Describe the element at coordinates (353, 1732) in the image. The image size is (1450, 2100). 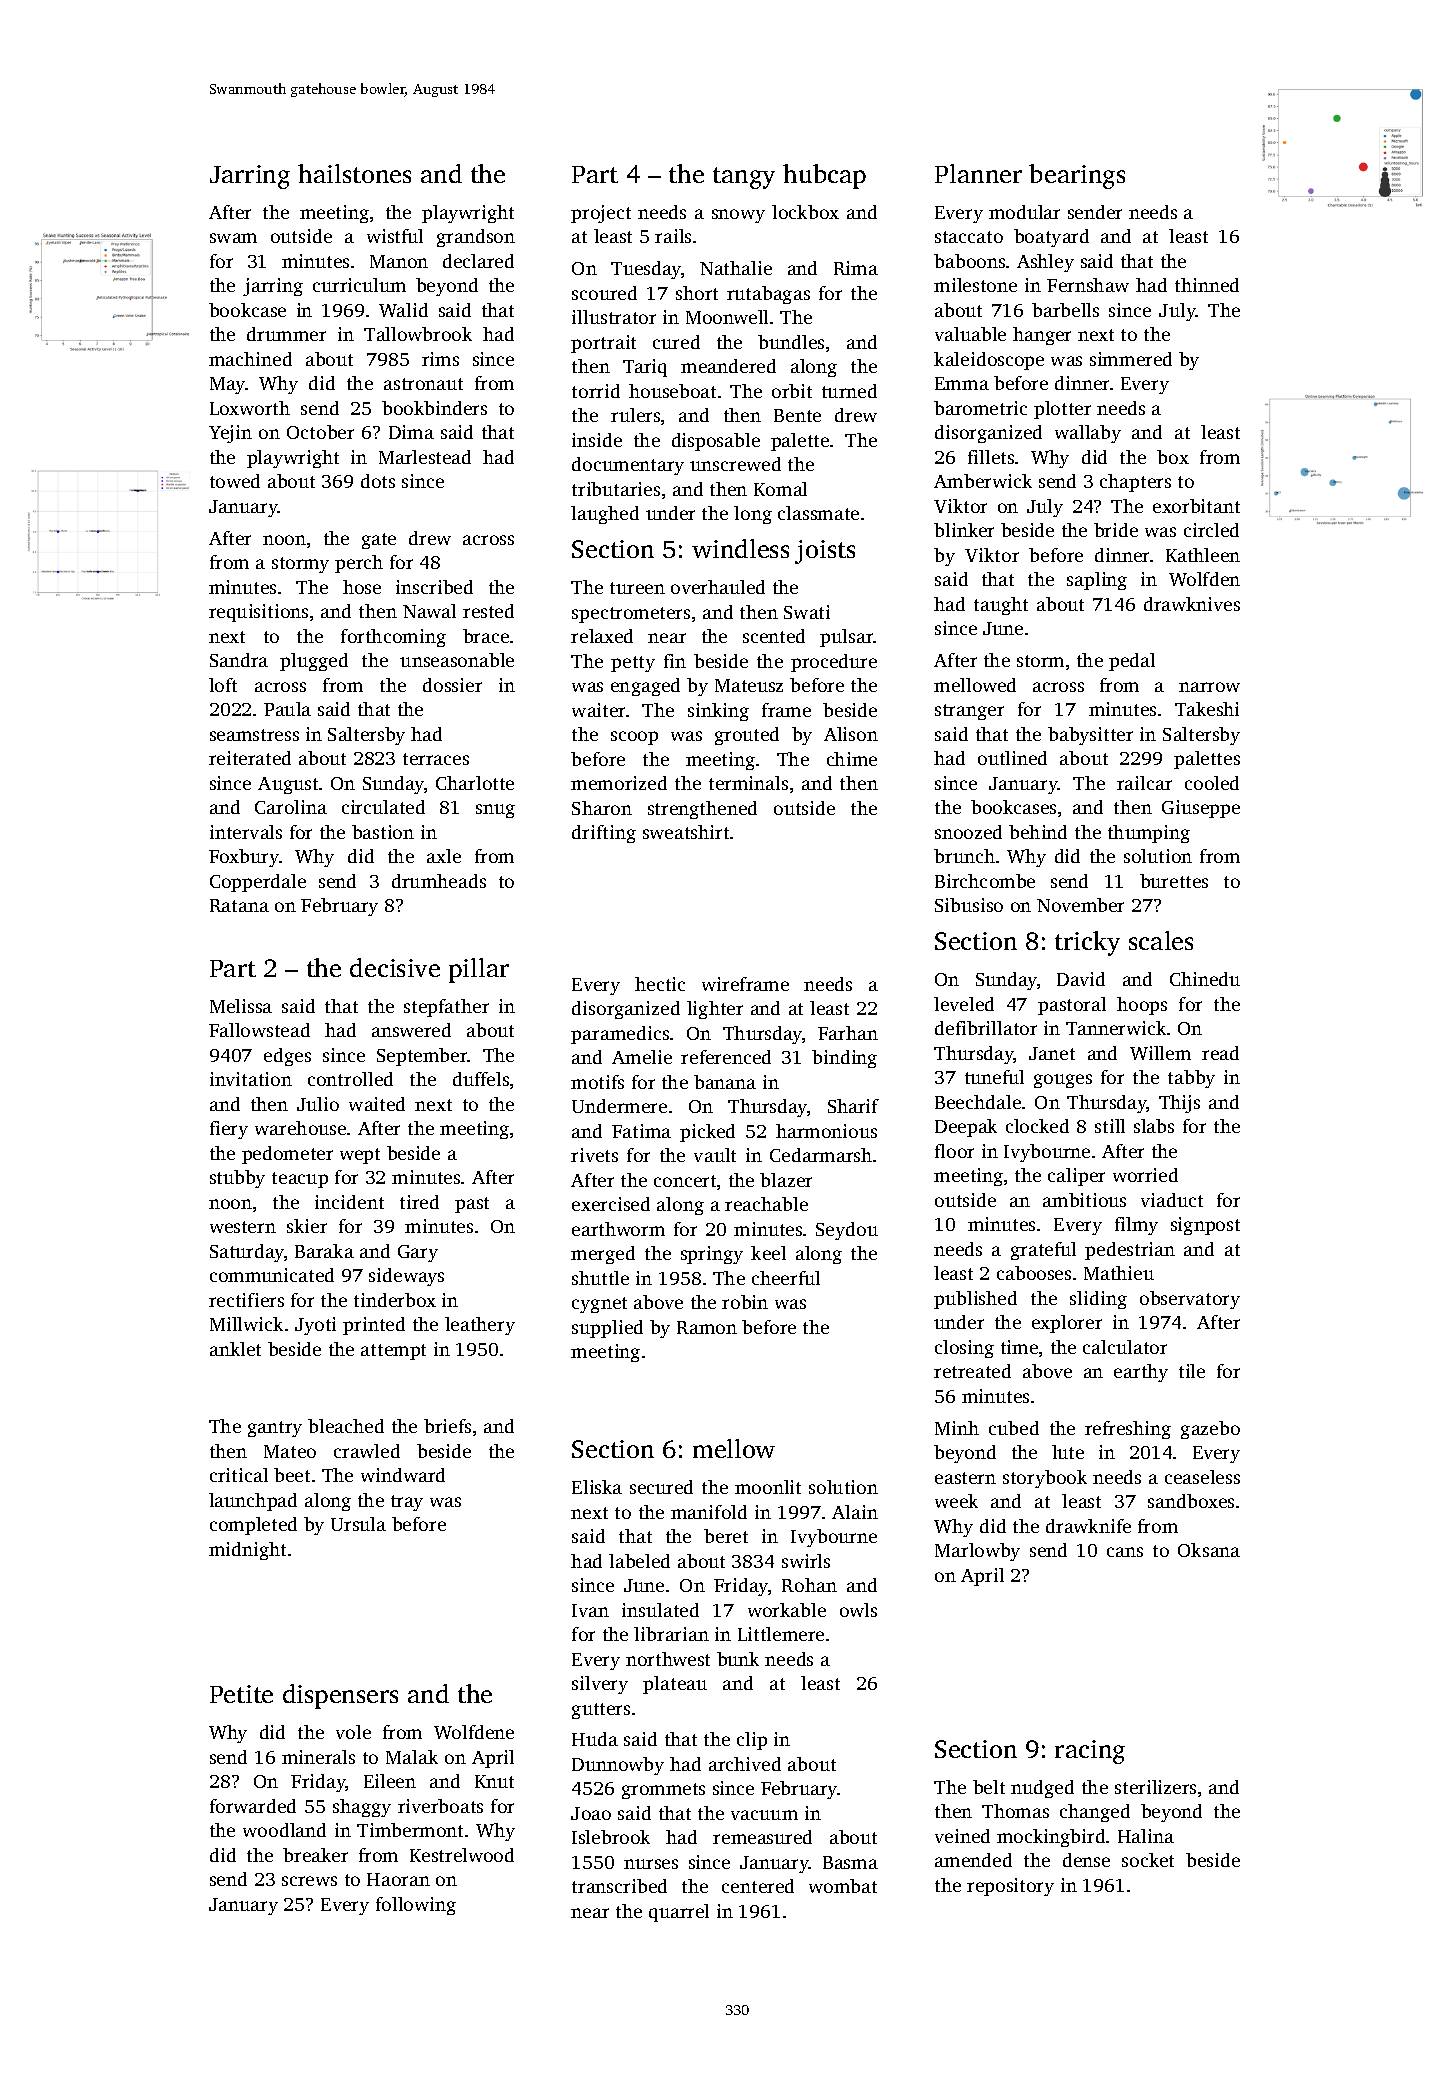
I see `vole` at that location.
